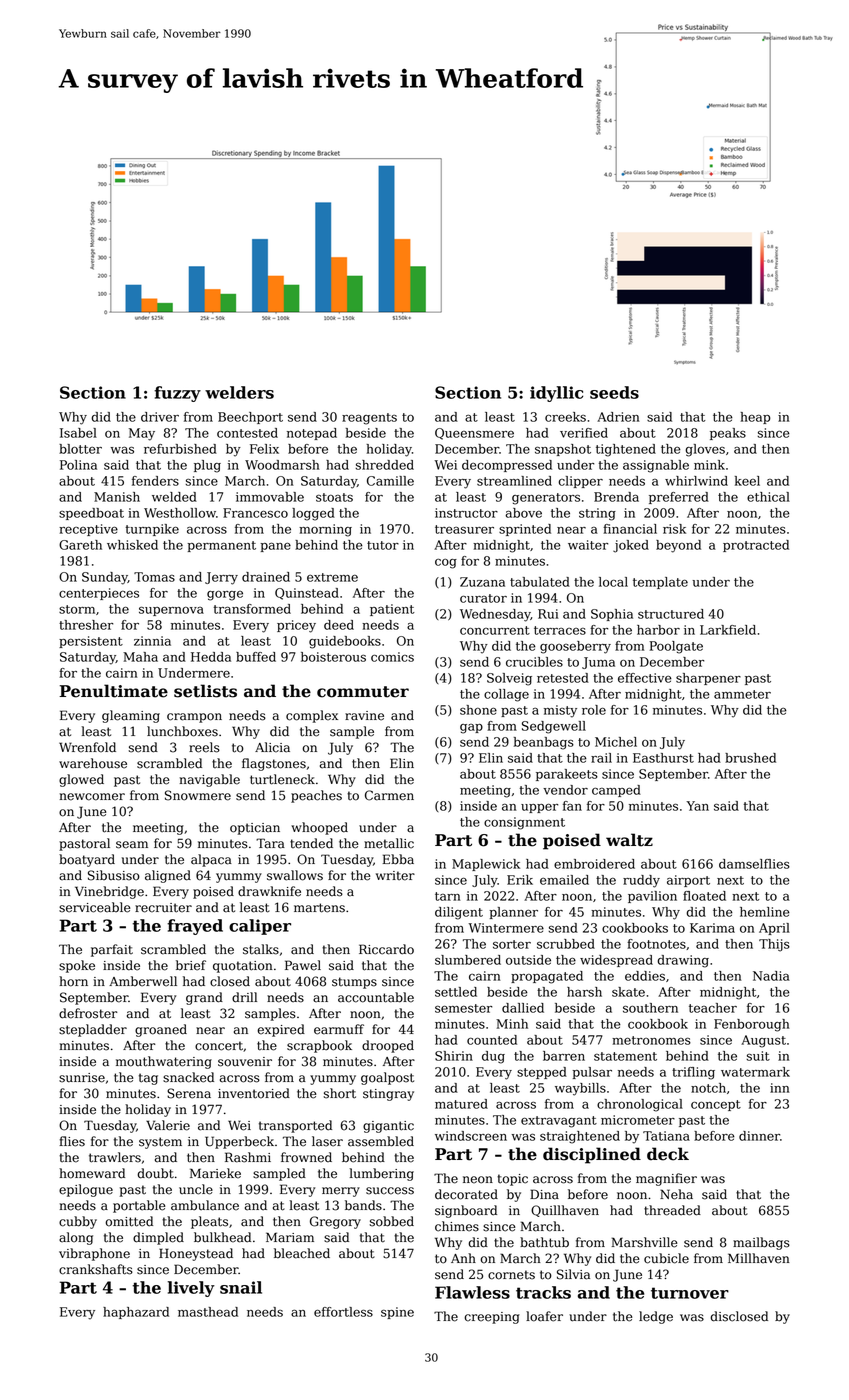  I want to click on Yan, so click(697, 806).
